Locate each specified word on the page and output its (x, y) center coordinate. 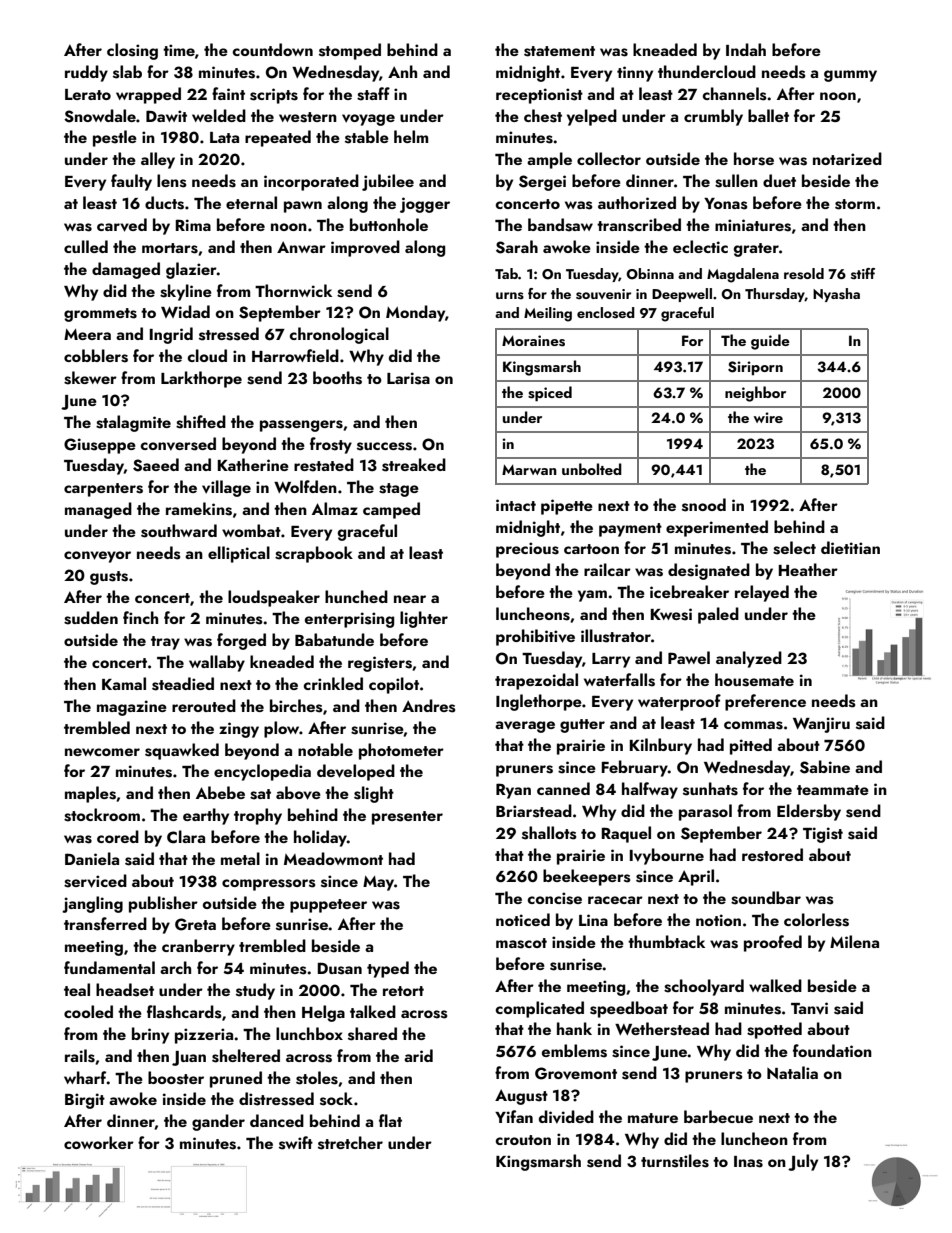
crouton (523, 1140)
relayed (762, 593)
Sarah (517, 247)
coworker (99, 1142)
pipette (567, 507)
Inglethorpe (539, 702)
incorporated (311, 182)
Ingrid (171, 335)
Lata (224, 137)
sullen (736, 181)
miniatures (753, 225)
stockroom (102, 815)
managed (98, 510)
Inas (748, 1162)
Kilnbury (661, 746)
